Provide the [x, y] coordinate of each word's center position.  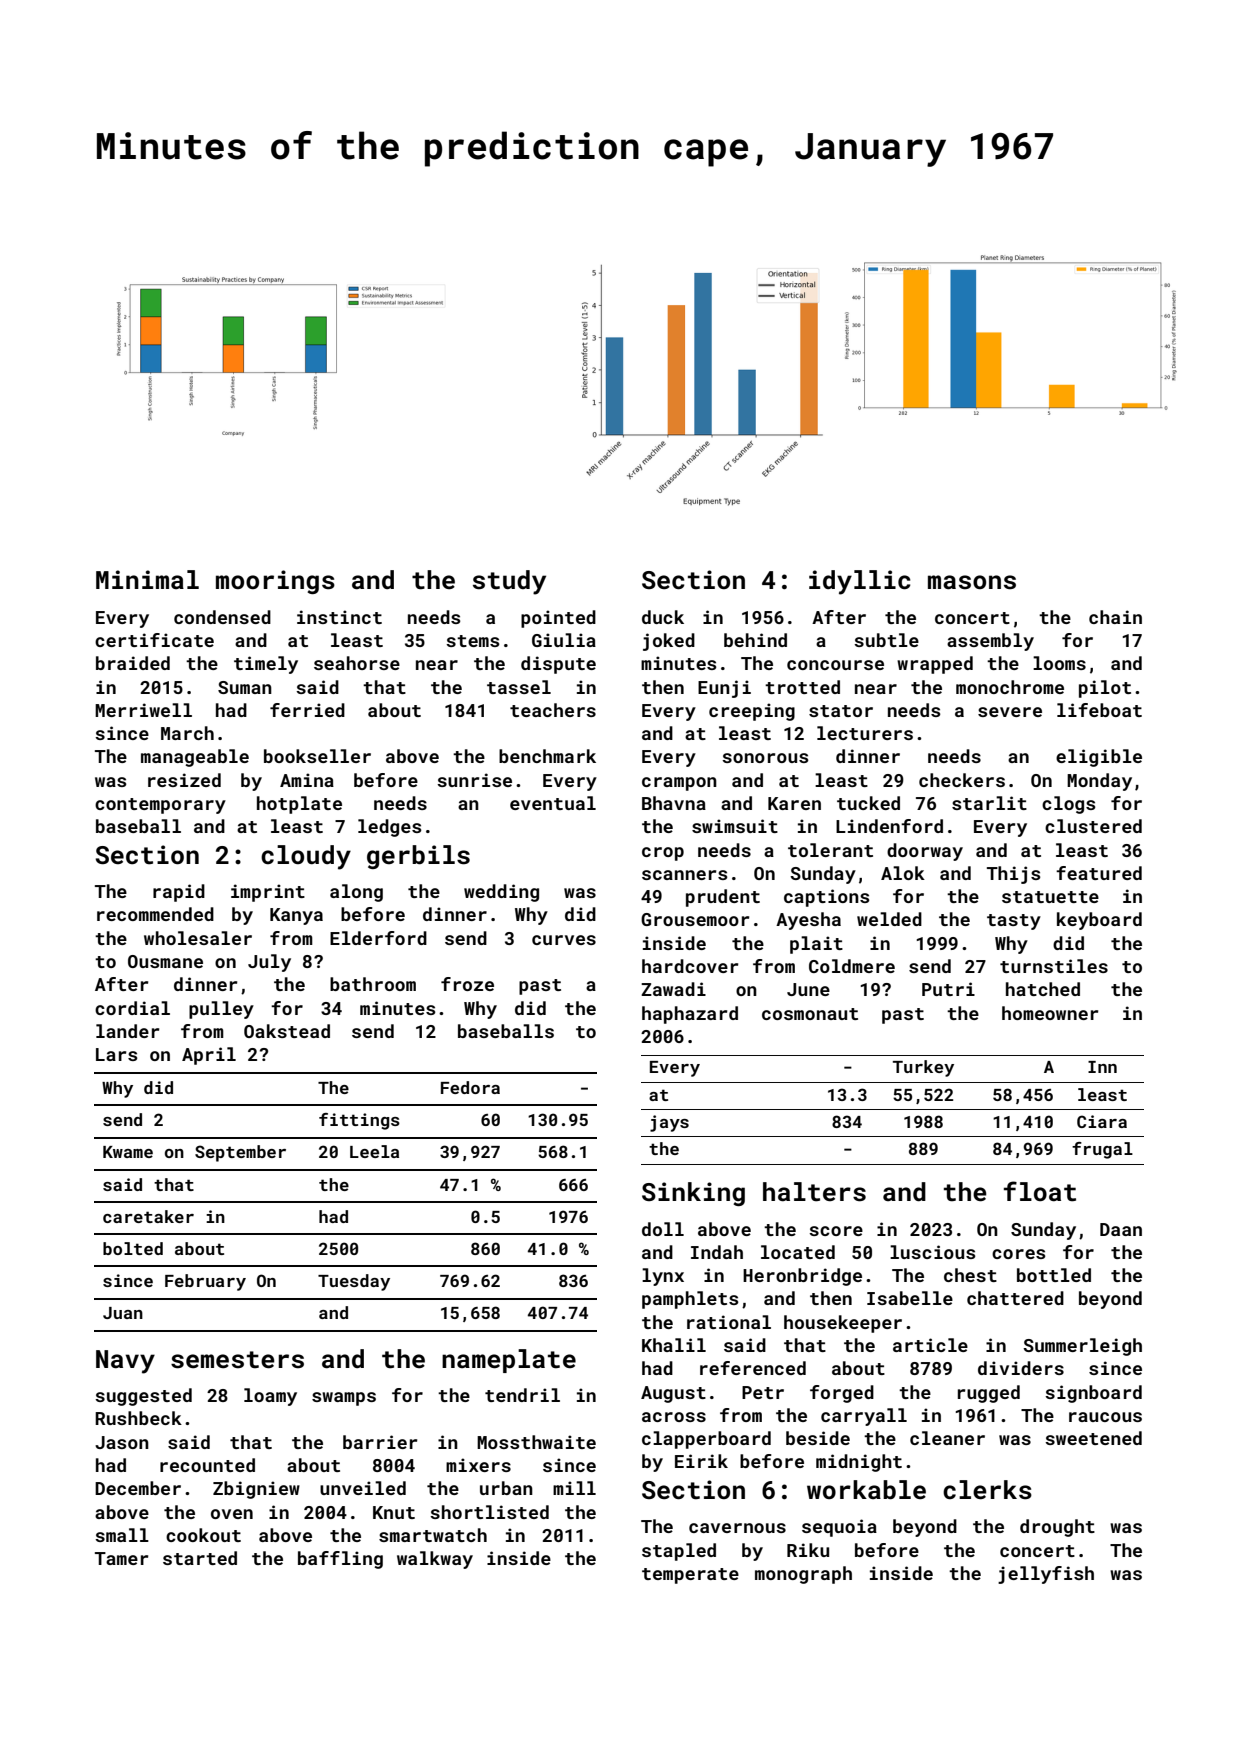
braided [133, 663]
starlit [989, 803]
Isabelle [910, 1298]
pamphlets [690, 1300]
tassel [519, 687]
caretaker [148, 1216]
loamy [270, 1397]
